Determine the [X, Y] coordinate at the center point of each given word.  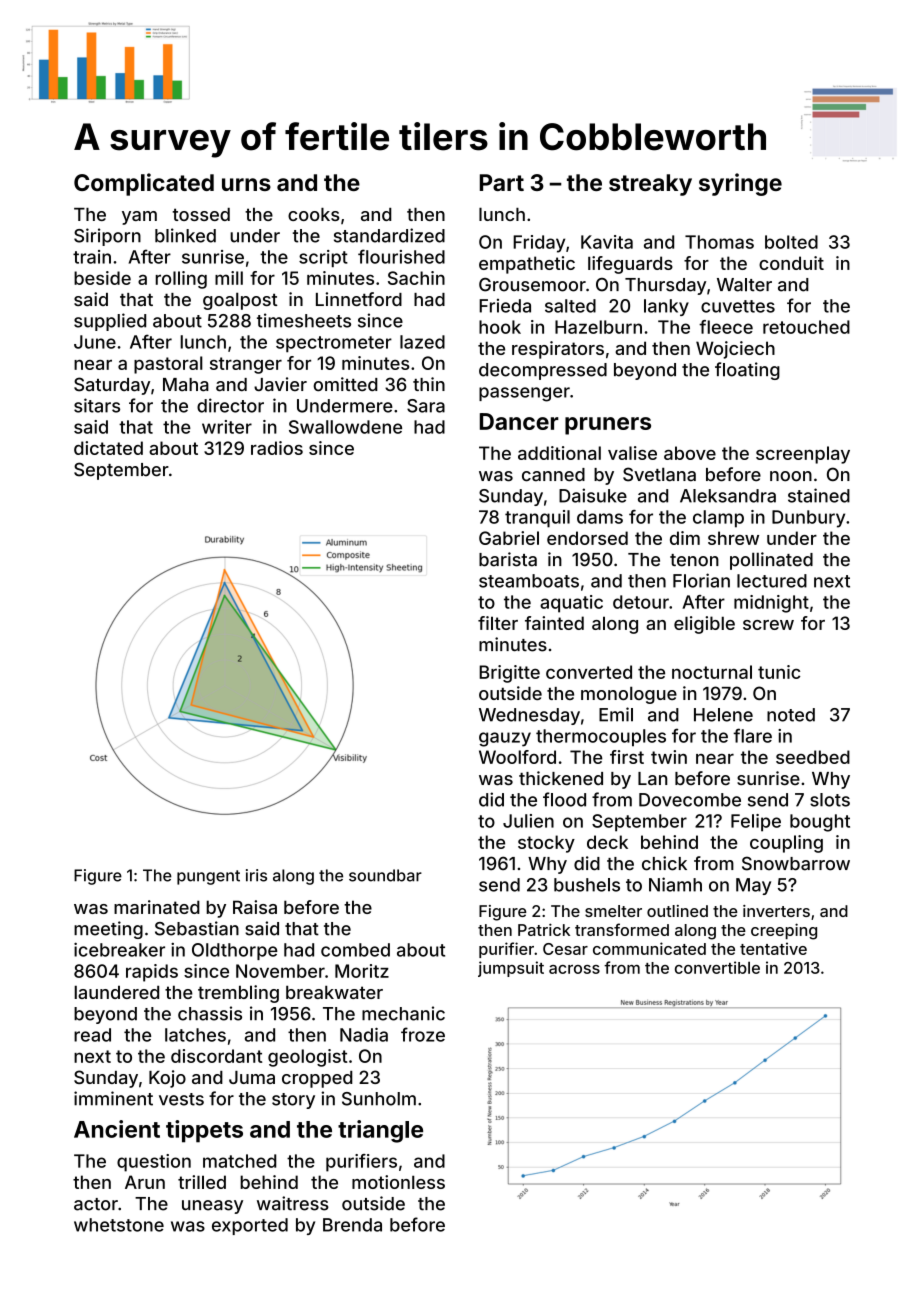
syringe [740, 184]
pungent [208, 877]
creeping [784, 931]
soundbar [385, 875]
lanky [666, 307]
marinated [157, 907]
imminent [113, 1098]
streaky [650, 185]
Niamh [675, 884]
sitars [97, 405]
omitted [345, 384]
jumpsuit [511, 969]
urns [246, 184]
